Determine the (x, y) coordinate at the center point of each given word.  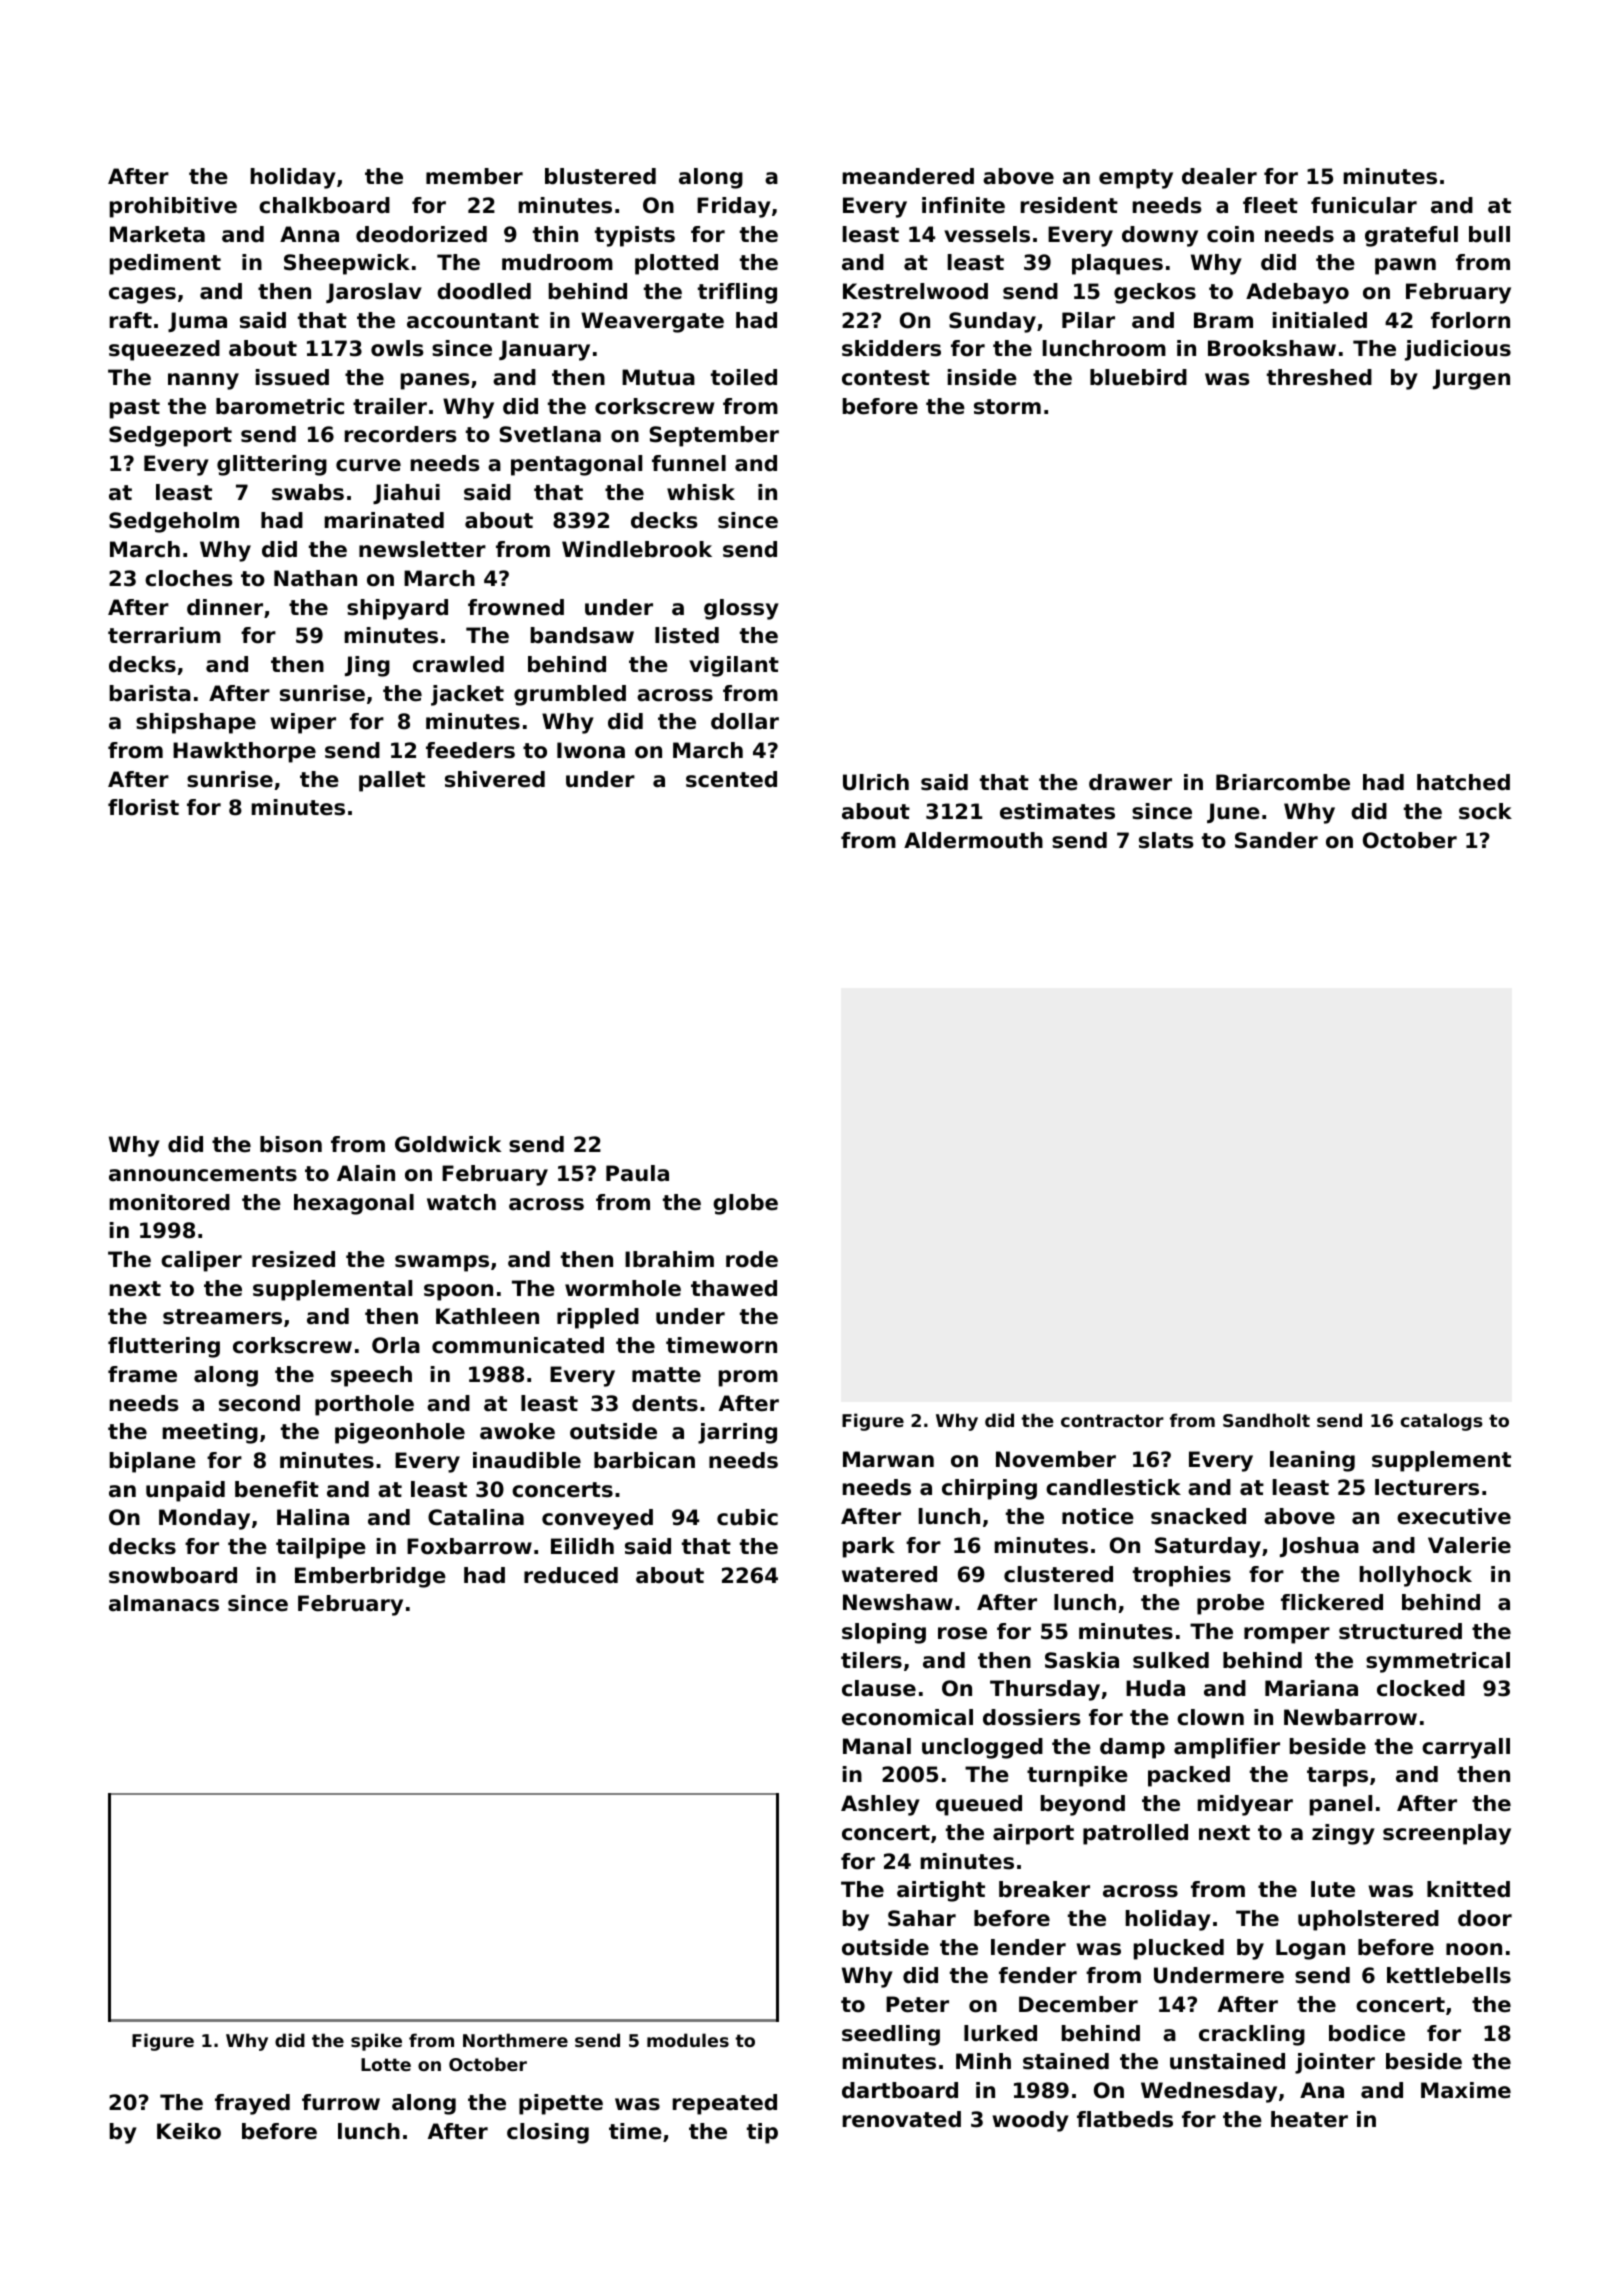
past (135, 409)
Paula (637, 1173)
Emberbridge (370, 1577)
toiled (744, 377)
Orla (396, 1345)
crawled (458, 664)
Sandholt (1266, 1420)
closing (548, 2133)
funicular (1364, 205)
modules (688, 2040)
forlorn (1470, 320)
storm (1007, 407)
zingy (1343, 1834)
